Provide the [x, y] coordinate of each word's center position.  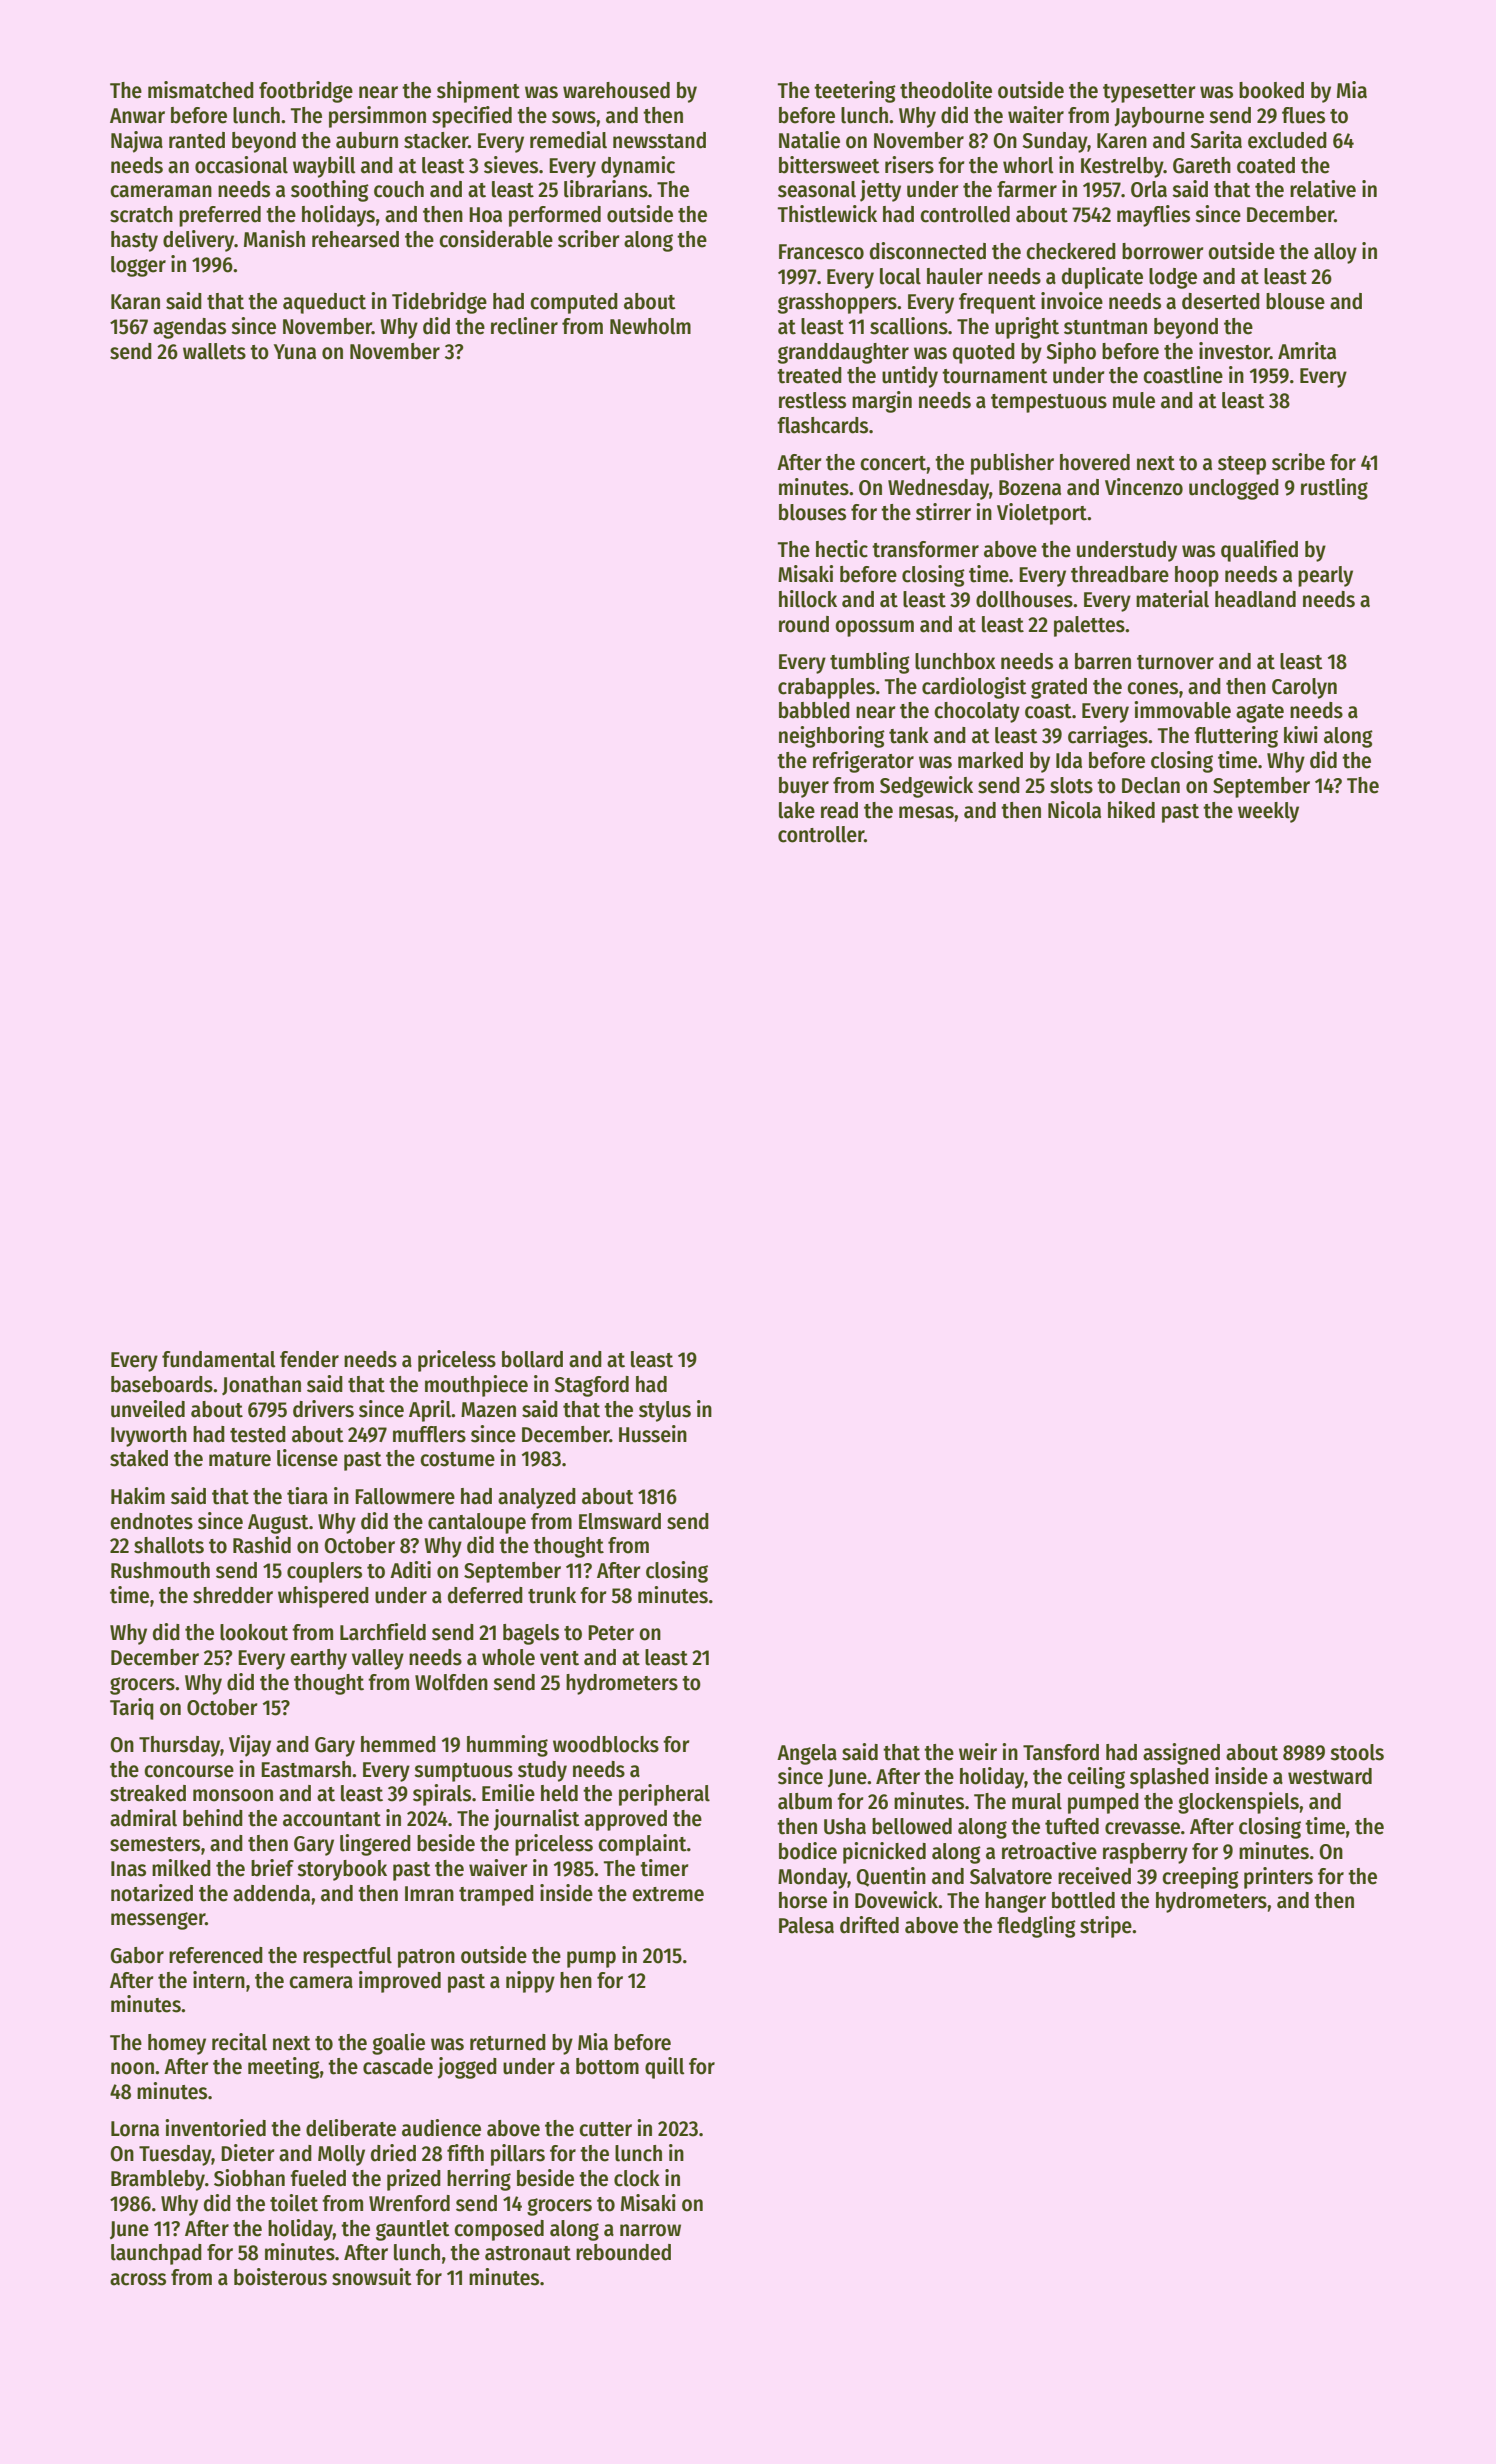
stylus [665, 1411]
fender [309, 1359]
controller [821, 834]
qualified [1259, 551]
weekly [1268, 812]
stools [1357, 1752]
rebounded [623, 2252]
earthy [318, 1659]
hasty [134, 241]
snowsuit [372, 2277]
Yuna [295, 352]
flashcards [822, 425]
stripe [1106, 1927]
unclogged [1234, 489]
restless [812, 400]
